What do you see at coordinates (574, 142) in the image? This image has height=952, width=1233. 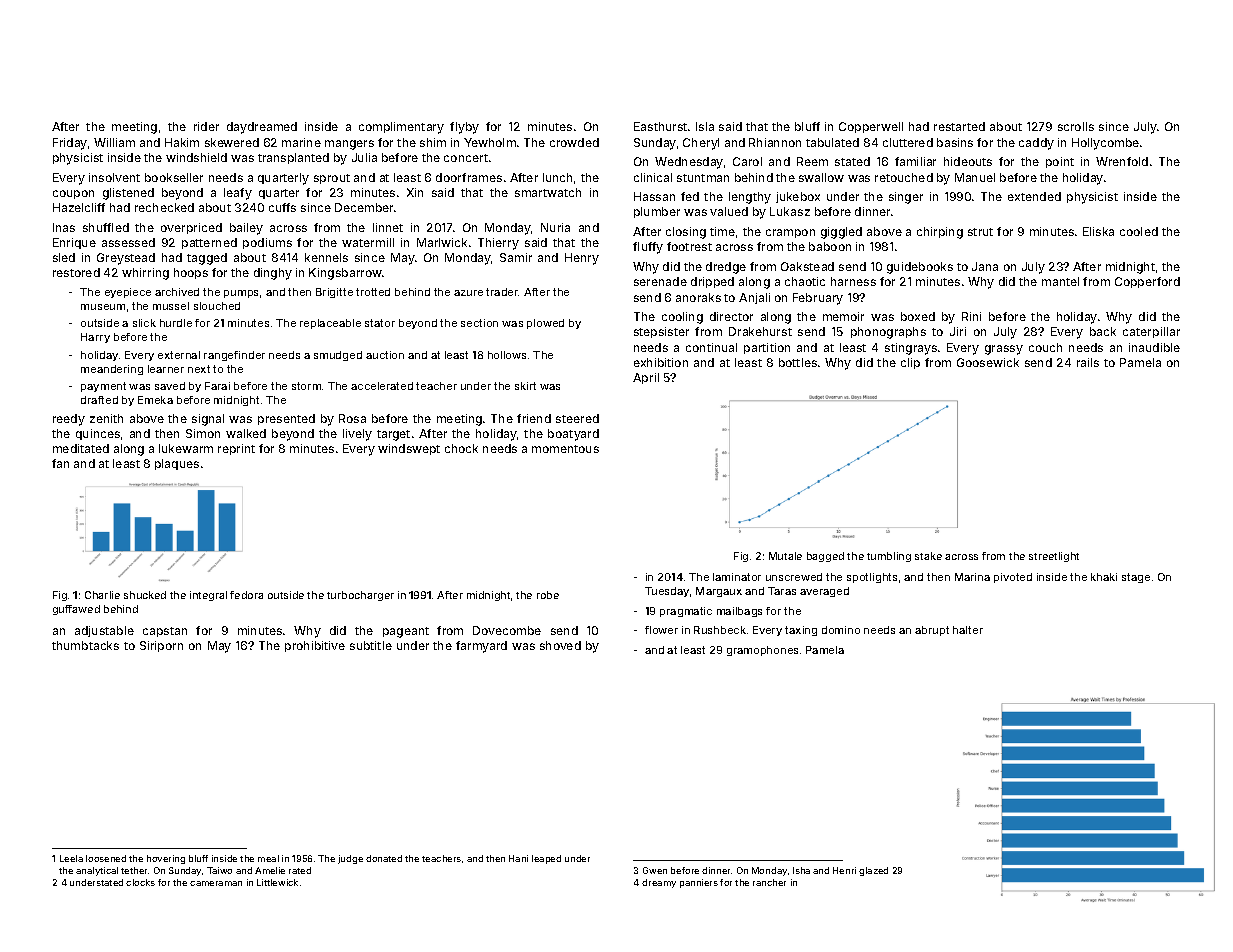 I see `crowded` at bounding box center [574, 142].
